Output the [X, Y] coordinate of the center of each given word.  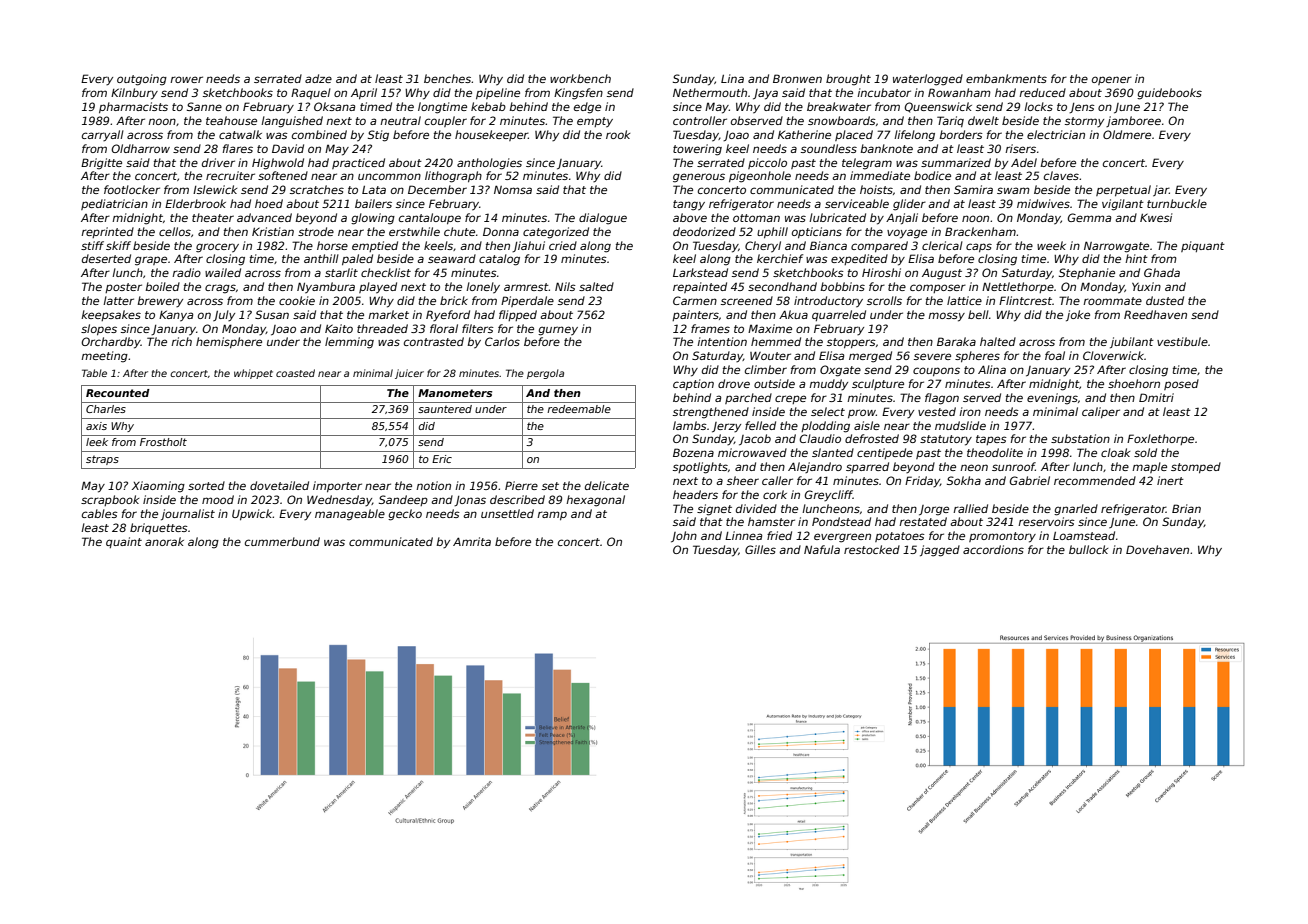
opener [1112, 80]
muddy [828, 384]
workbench [580, 78]
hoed [269, 203]
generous [699, 178]
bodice [932, 175]
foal [1055, 355]
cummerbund [282, 541]
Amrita [472, 541]
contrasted [434, 341]
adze [318, 78]
